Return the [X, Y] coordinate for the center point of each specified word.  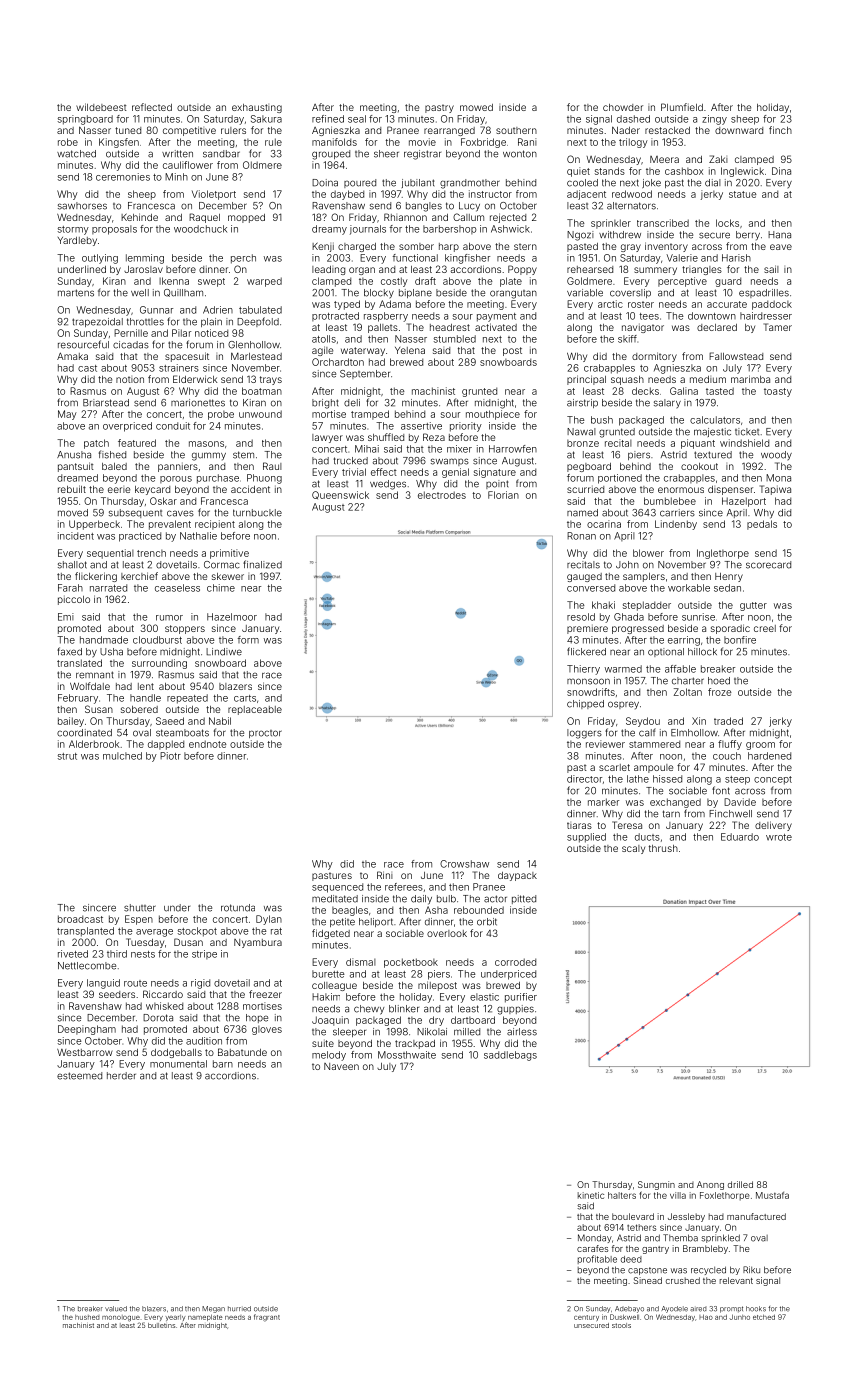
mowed [476, 107]
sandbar [221, 154]
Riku [751, 1269]
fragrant [267, 1318]
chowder [623, 107]
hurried [239, 1309]
